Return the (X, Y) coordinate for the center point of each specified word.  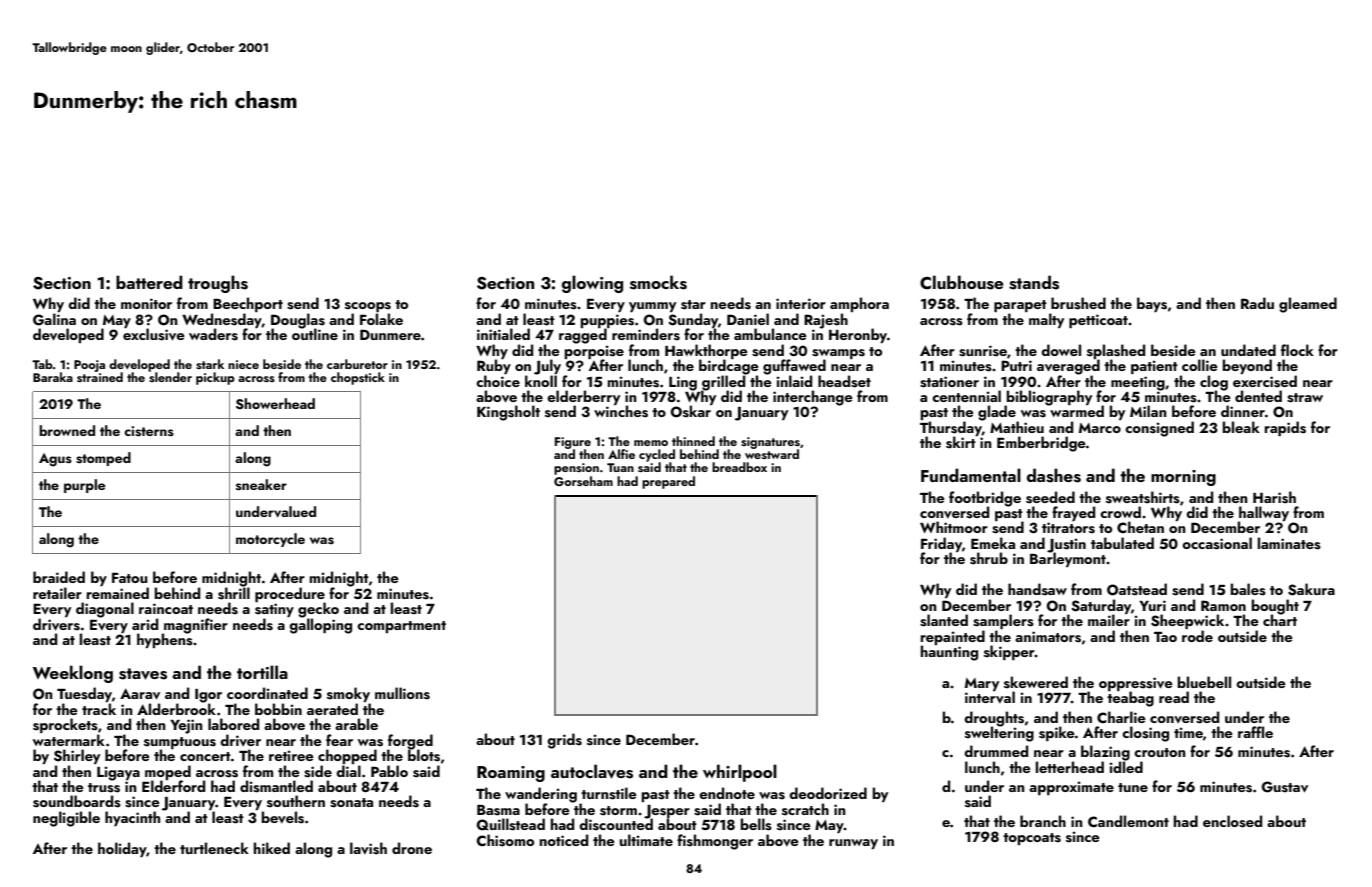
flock (1297, 350)
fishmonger (715, 842)
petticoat (1098, 321)
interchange (813, 398)
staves (143, 674)
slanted (944, 620)
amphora (859, 304)
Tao (1165, 637)
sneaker (261, 485)
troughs (218, 284)
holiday (122, 849)
